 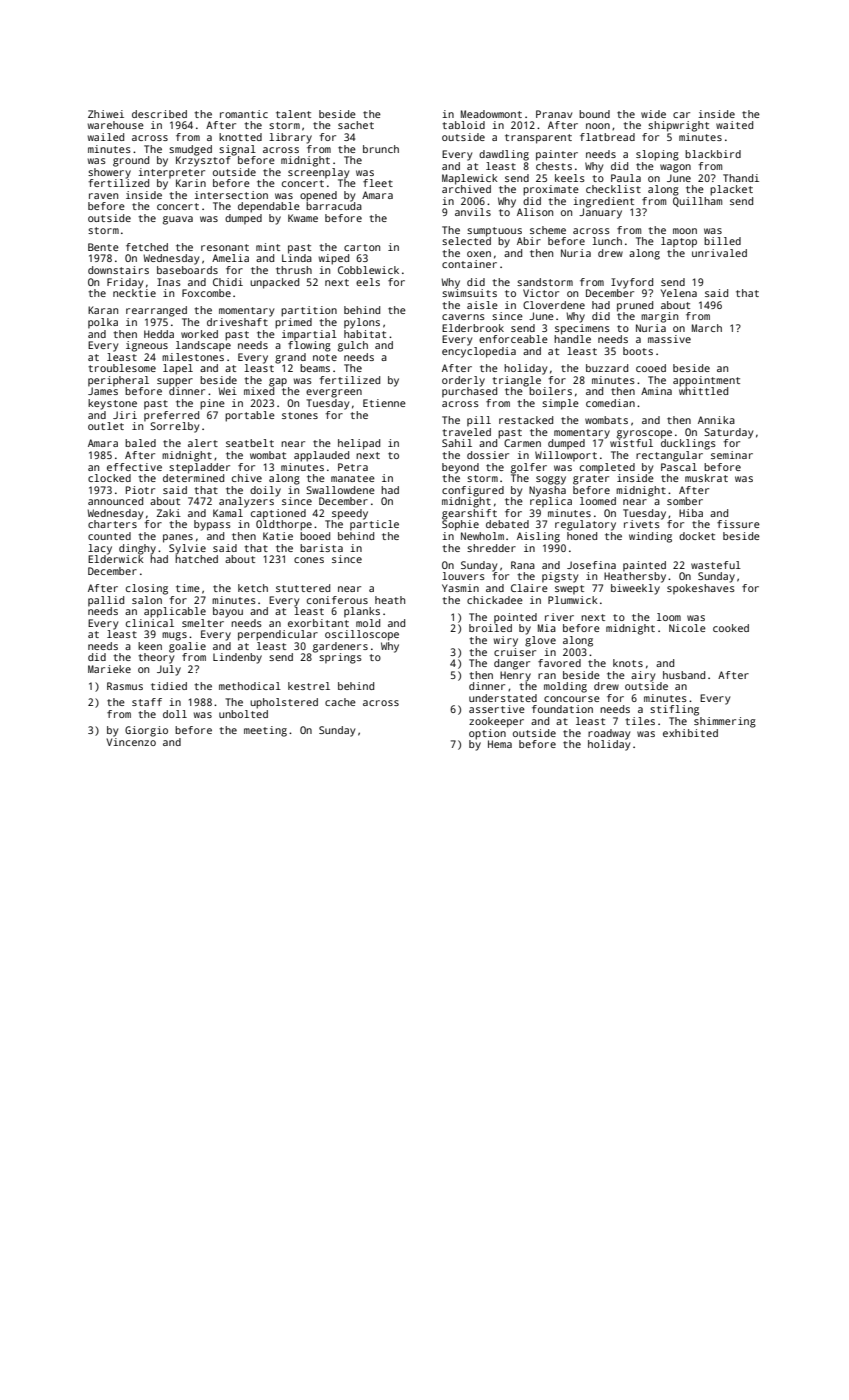 What do you see at coordinates (491, 114) in the screenshot?
I see `Meadowmont` at bounding box center [491, 114].
